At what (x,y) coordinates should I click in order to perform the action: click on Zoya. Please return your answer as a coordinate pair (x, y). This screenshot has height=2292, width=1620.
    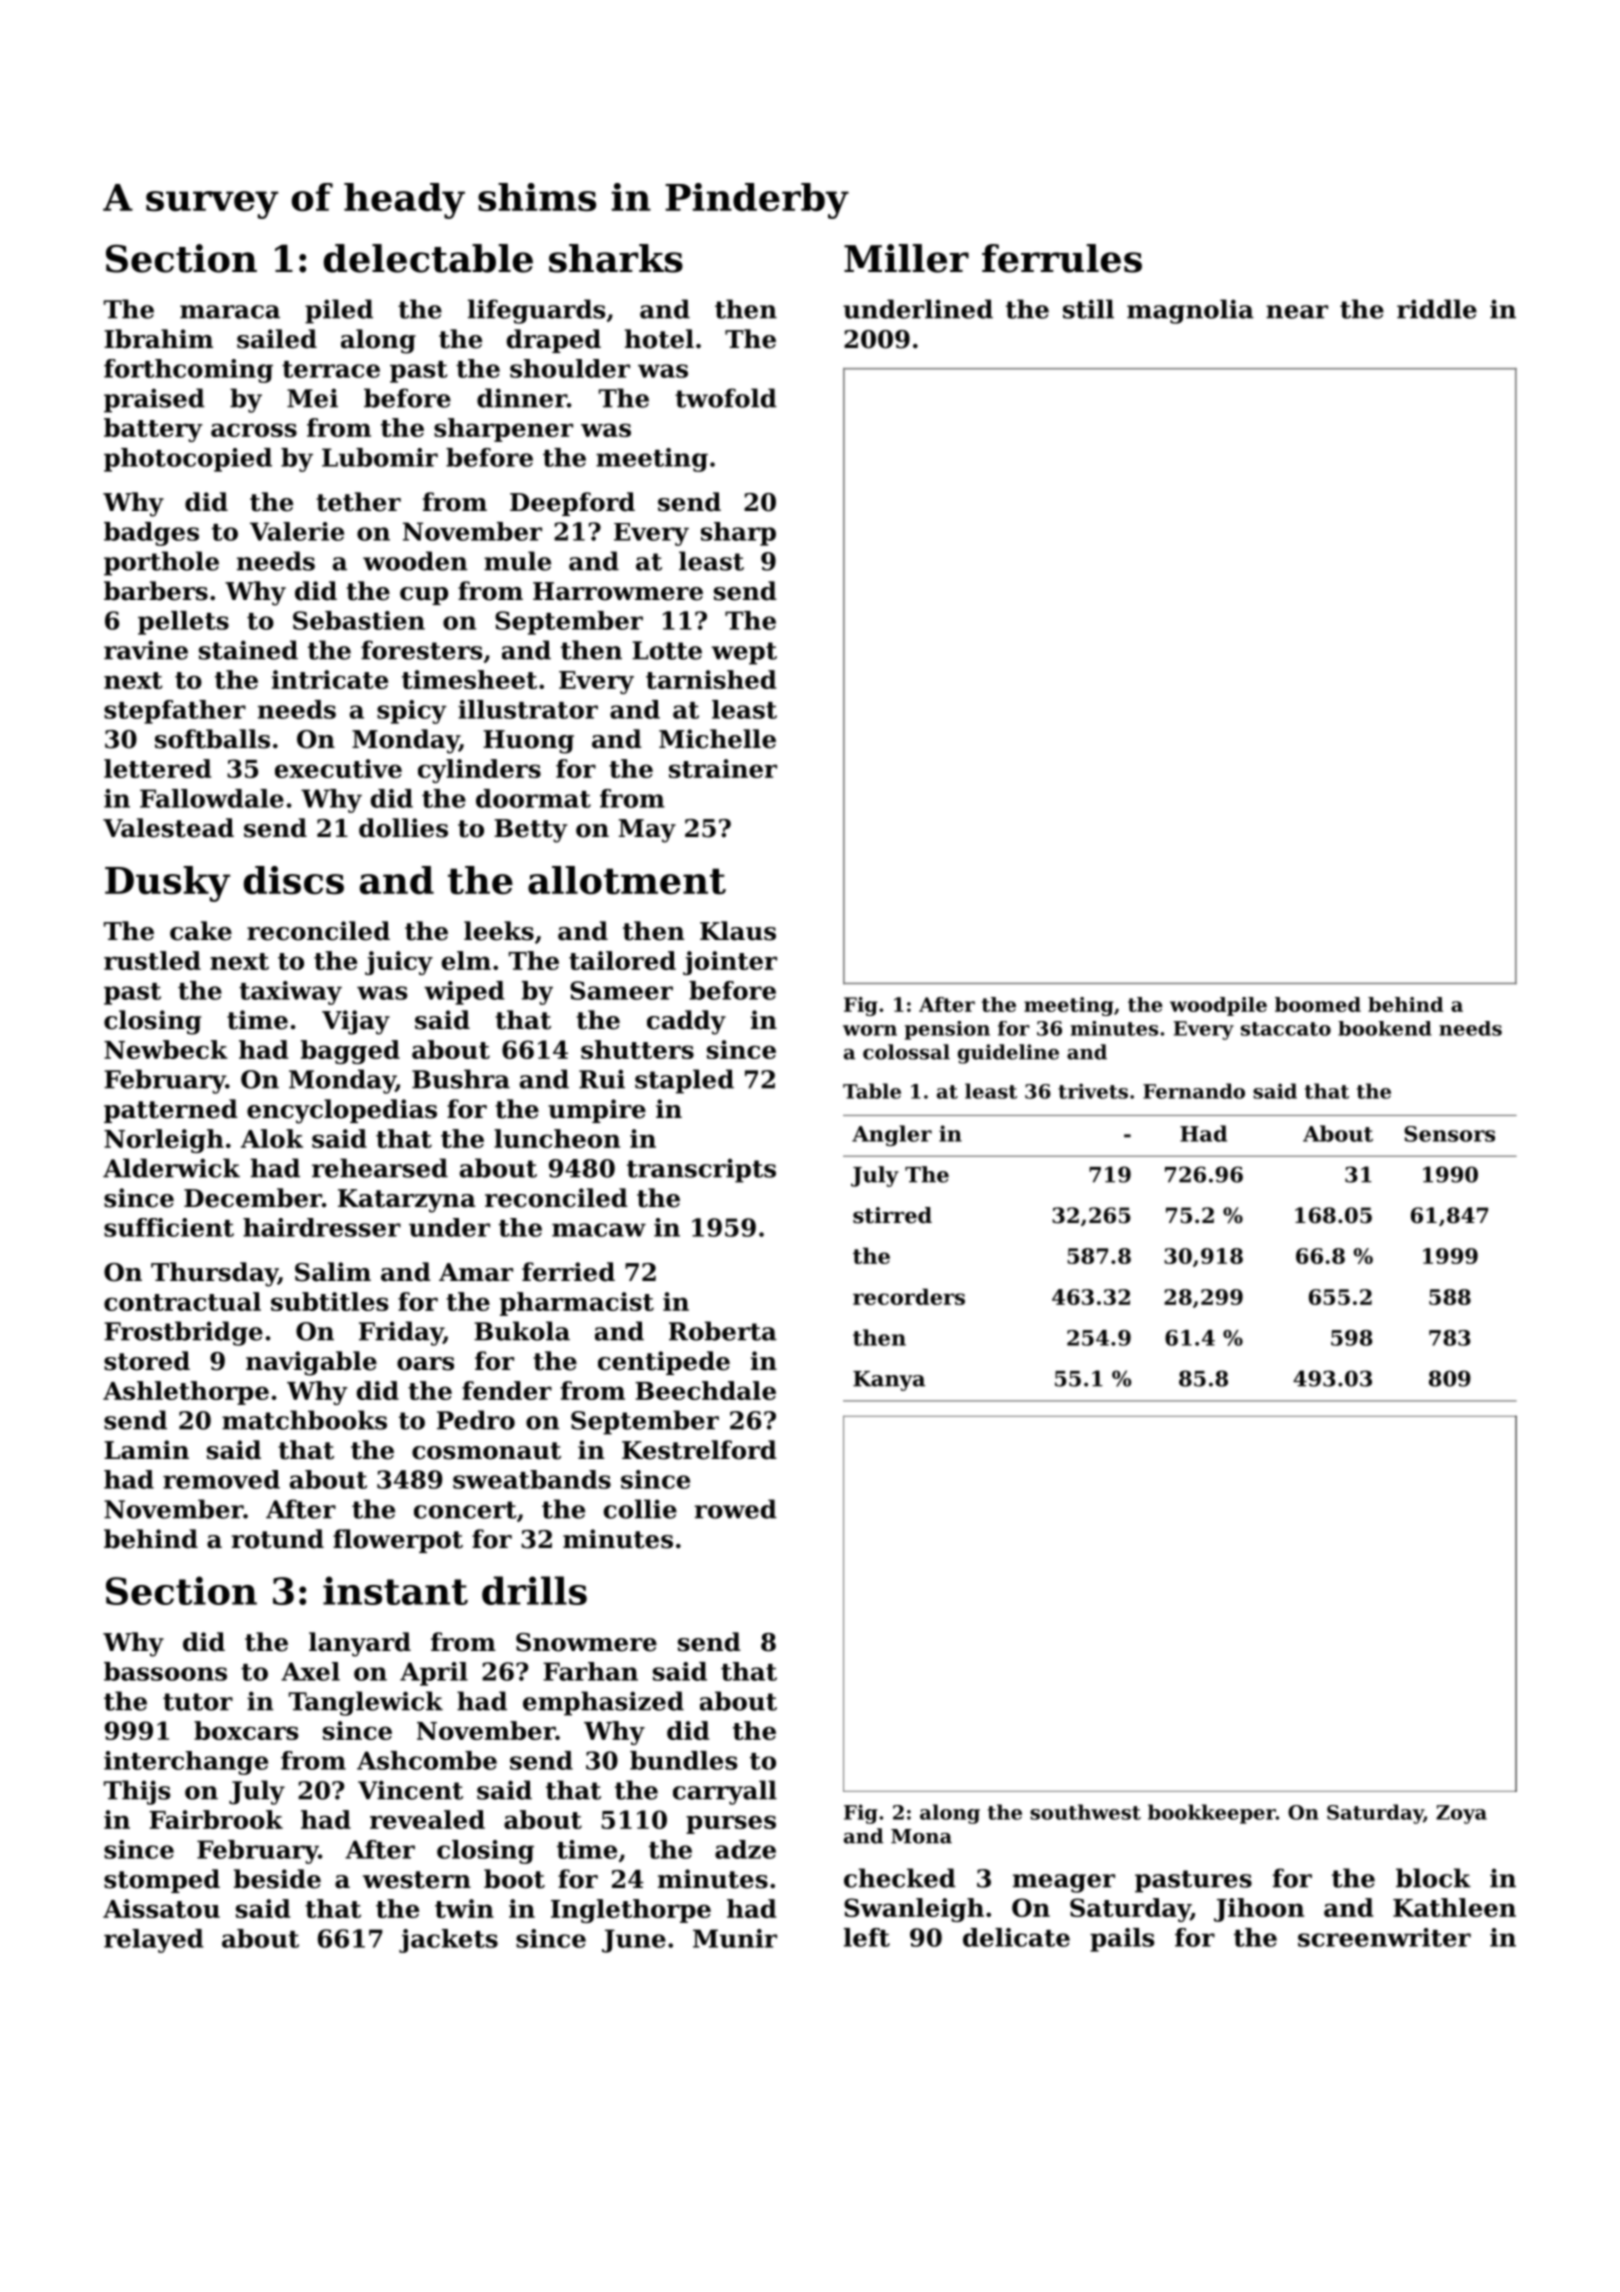
    Looking at the image, I should click on (1461, 1814).
